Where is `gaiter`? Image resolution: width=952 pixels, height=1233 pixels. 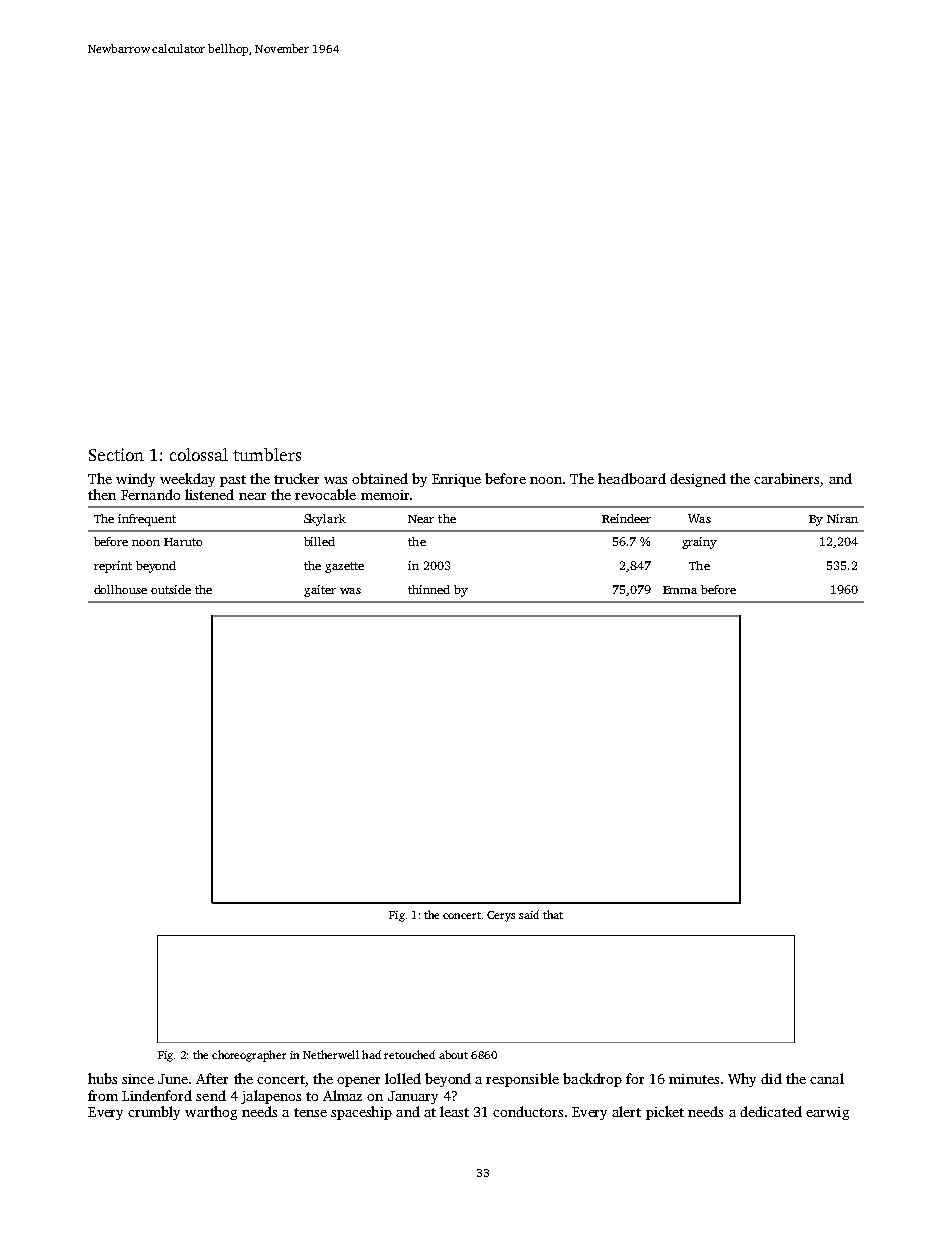
gaiter is located at coordinates (320, 591).
